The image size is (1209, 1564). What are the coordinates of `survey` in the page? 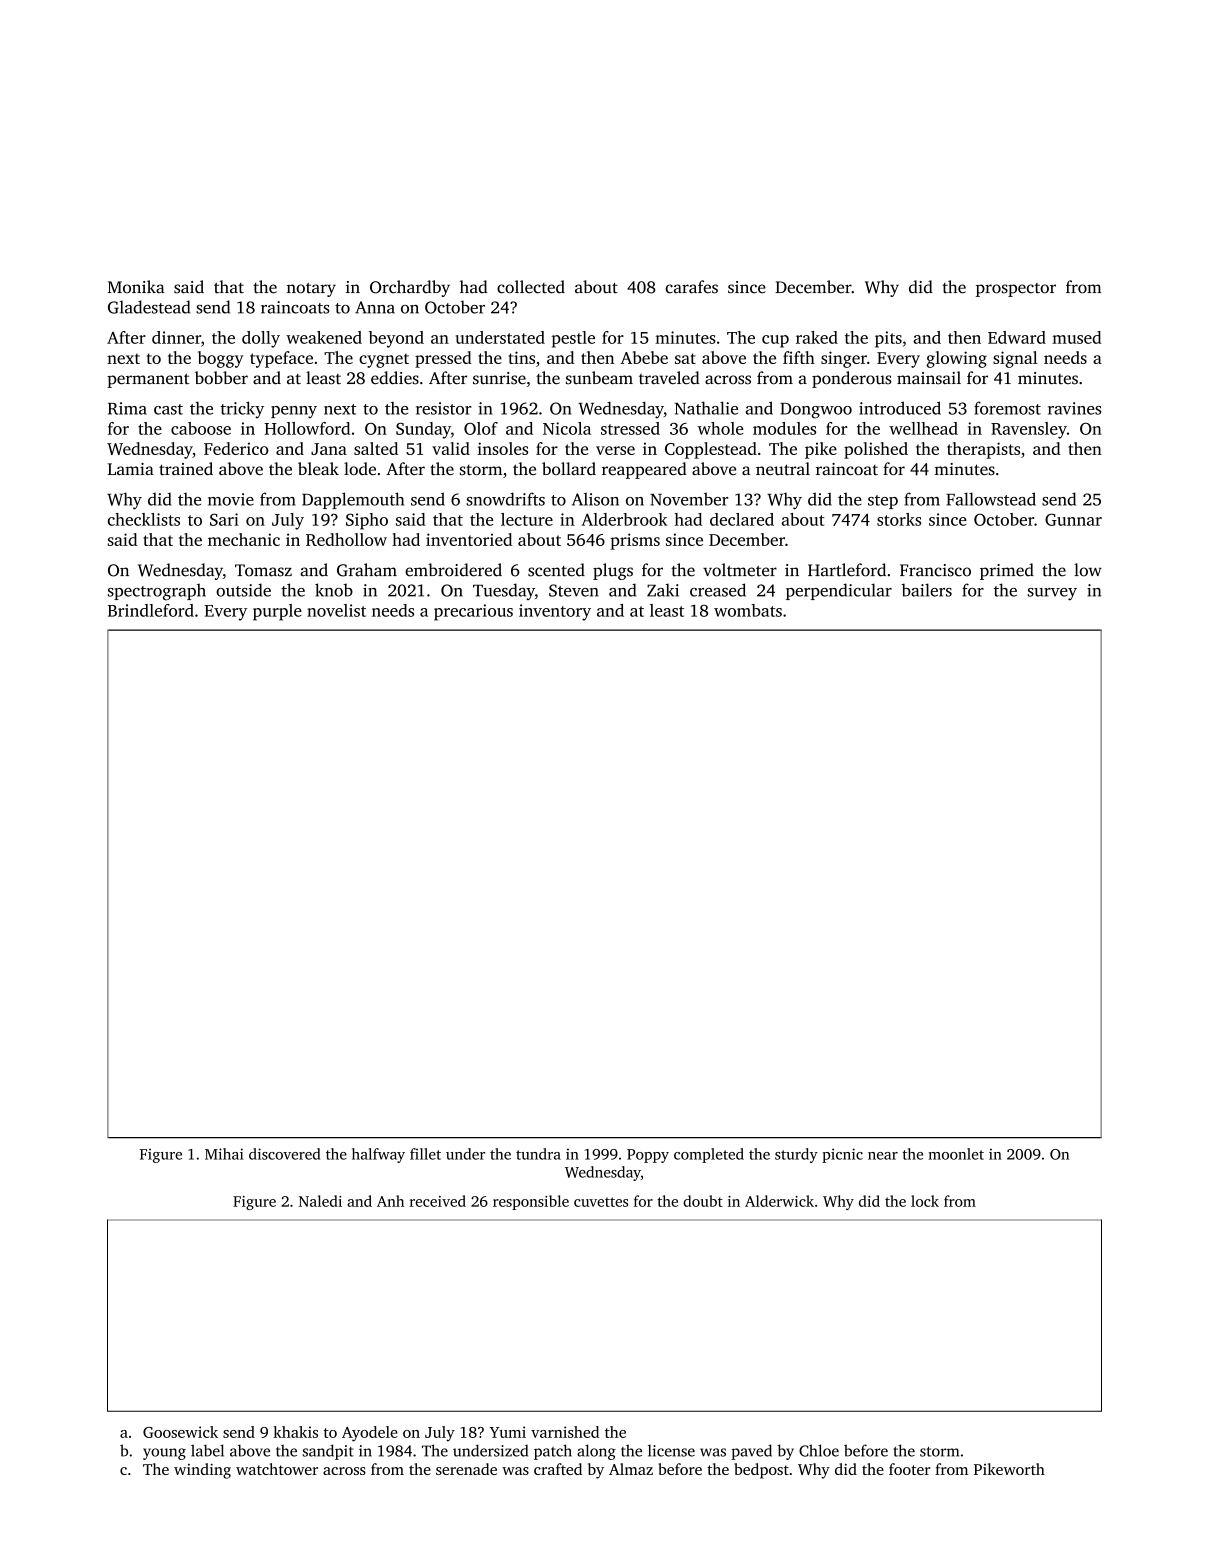 It's located at (1052, 594).
